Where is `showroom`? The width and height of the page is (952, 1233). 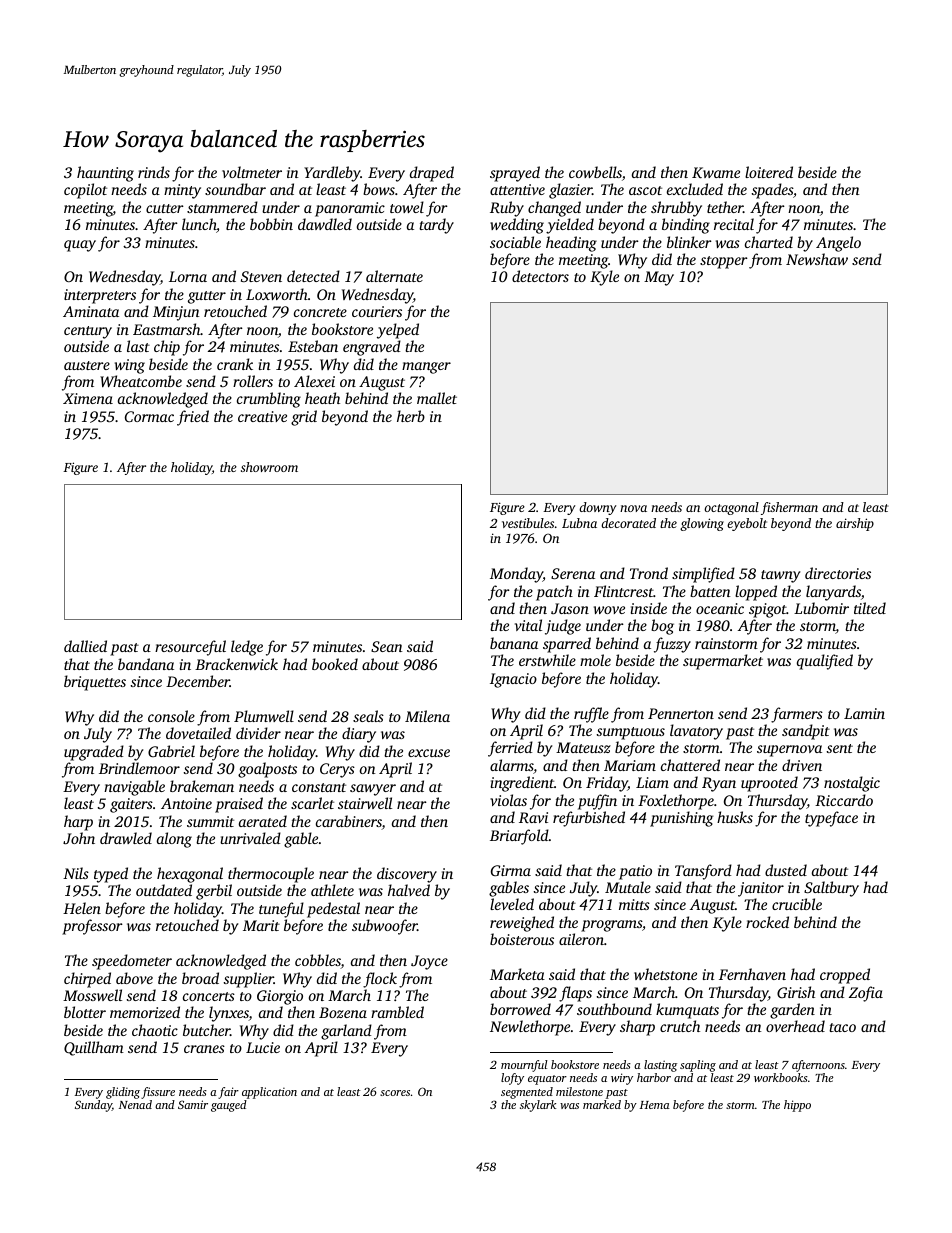 showroom is located at coordinates (269, 467).
